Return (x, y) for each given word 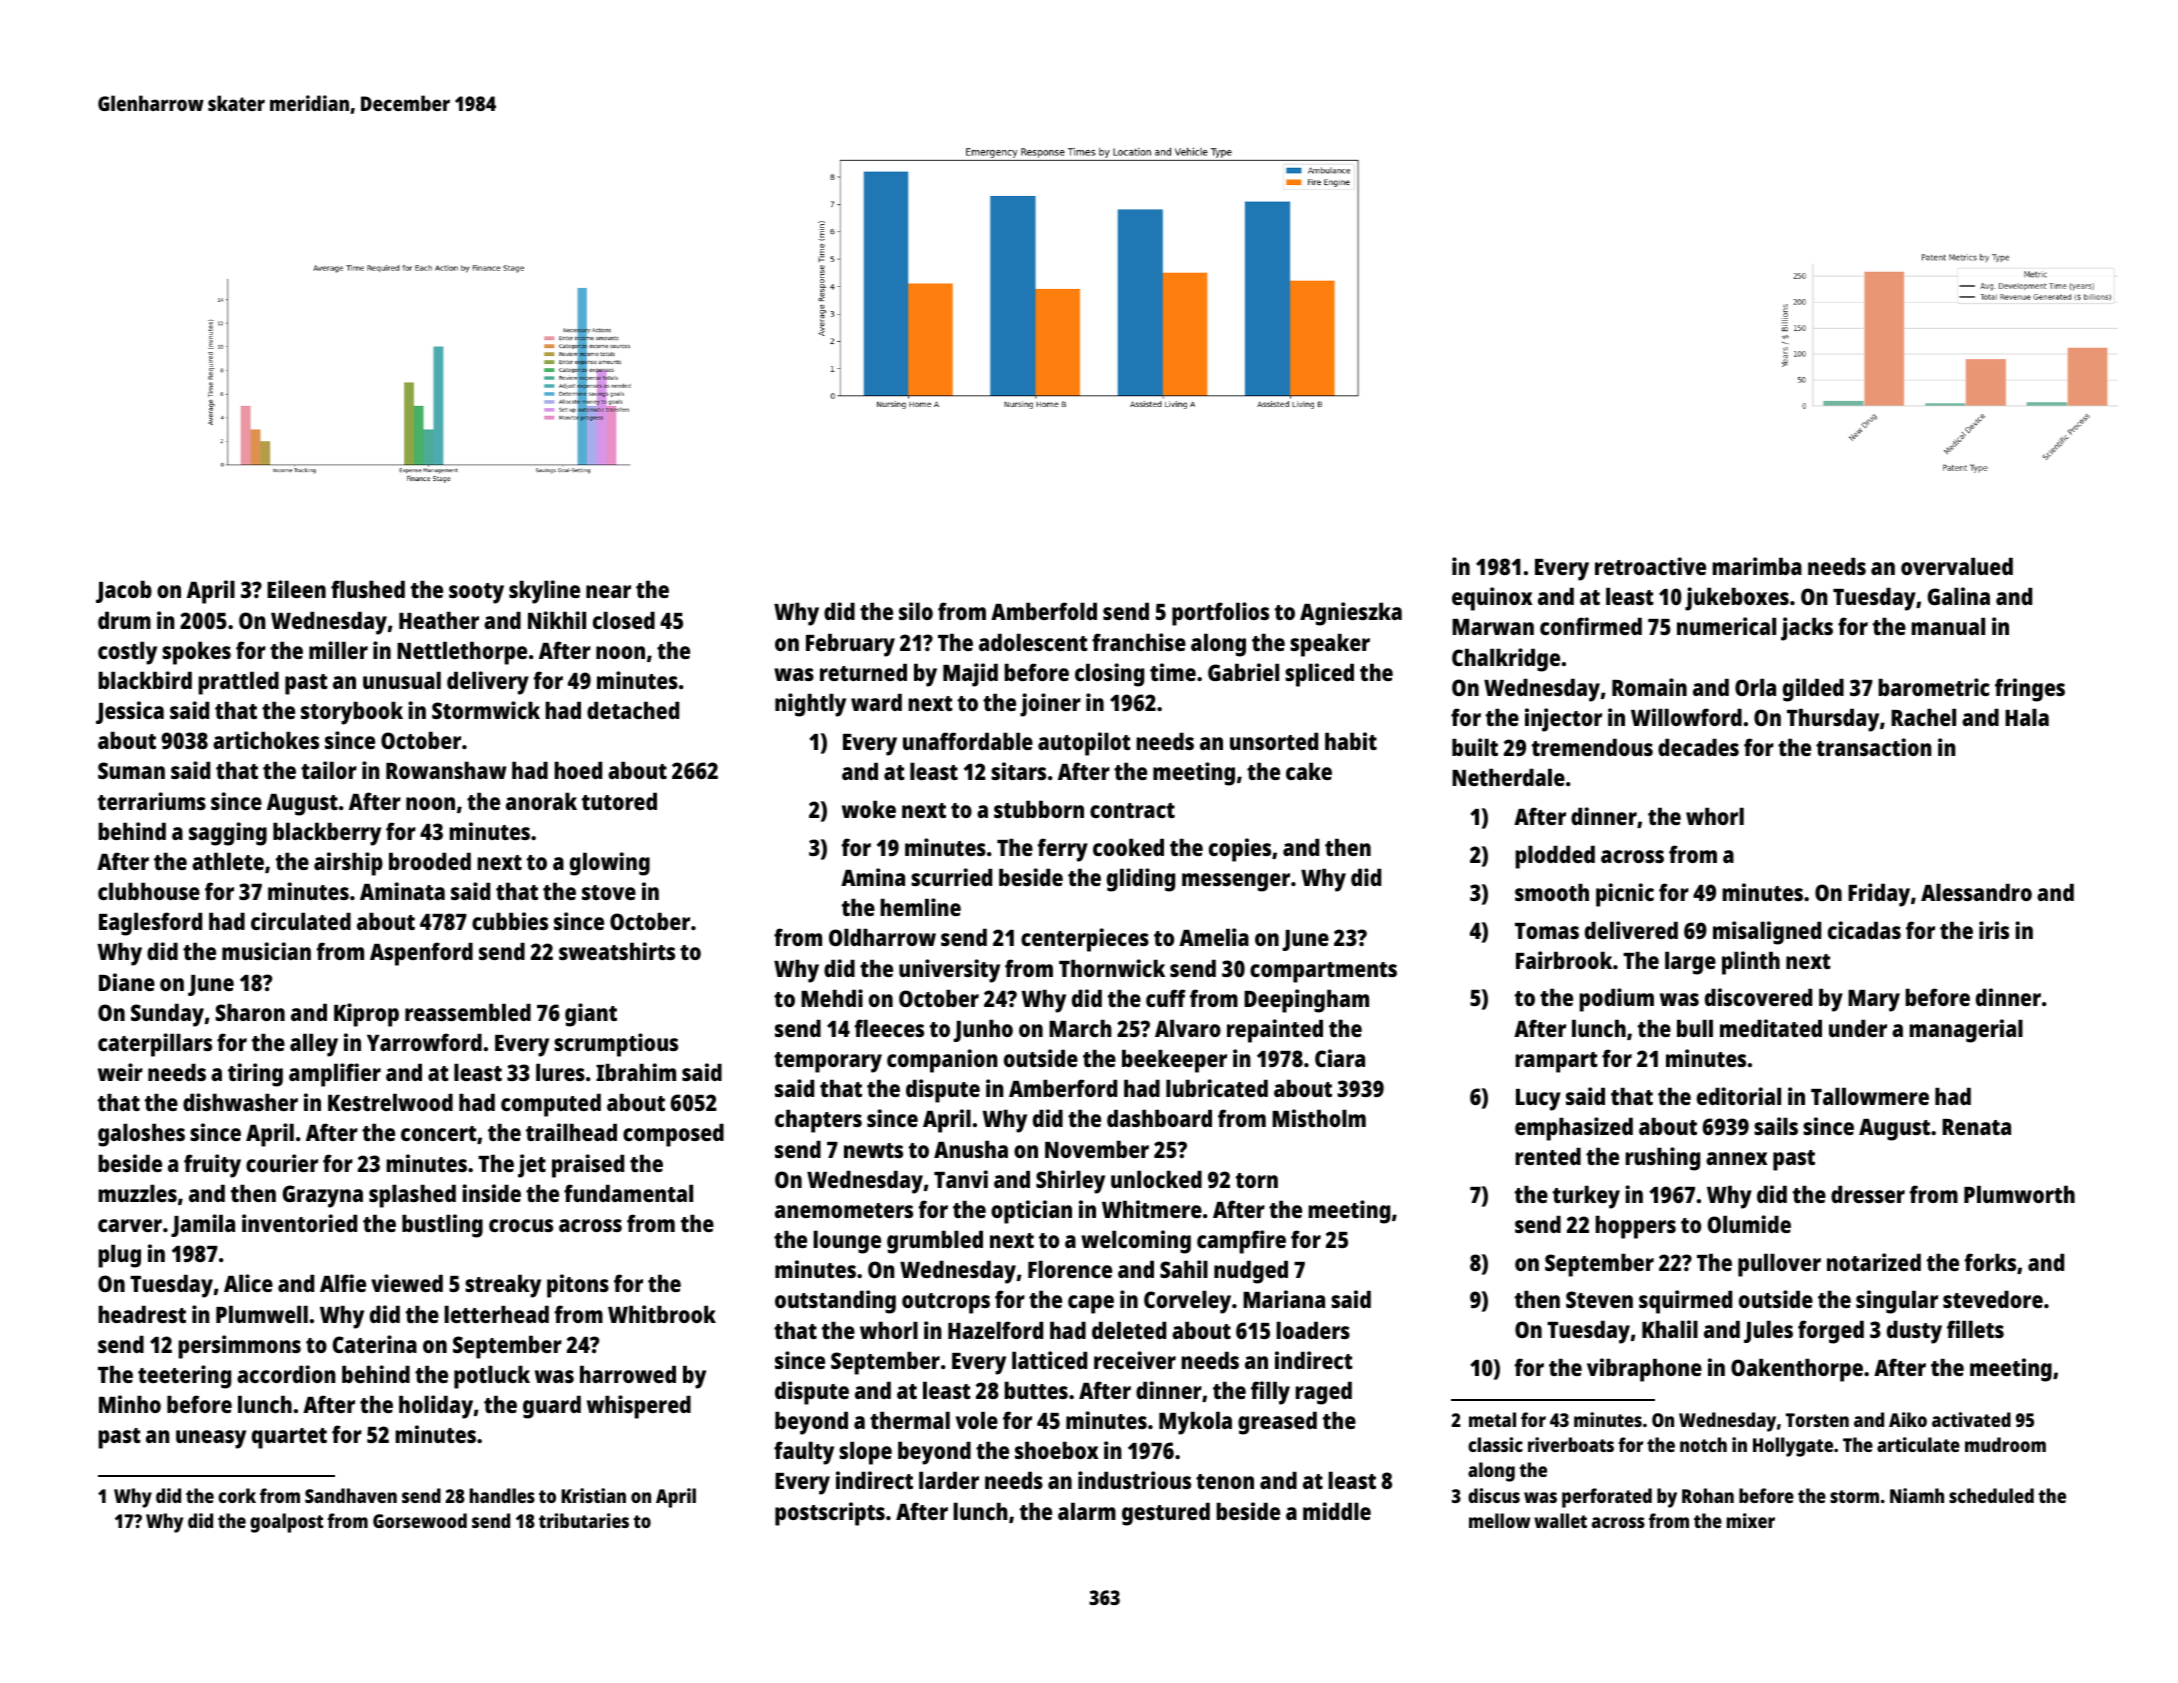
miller (338, 650)
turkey (1586, 1197)
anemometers (844, 1210)
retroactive (1650, 566)
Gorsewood (420, 1520)
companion (942, 1061)
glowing (610, 864)
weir (120, 1072)
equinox (1492, 599)
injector (1563, 720)
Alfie (343, 1283)
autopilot (1084, 744)
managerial (1966, 1031)
